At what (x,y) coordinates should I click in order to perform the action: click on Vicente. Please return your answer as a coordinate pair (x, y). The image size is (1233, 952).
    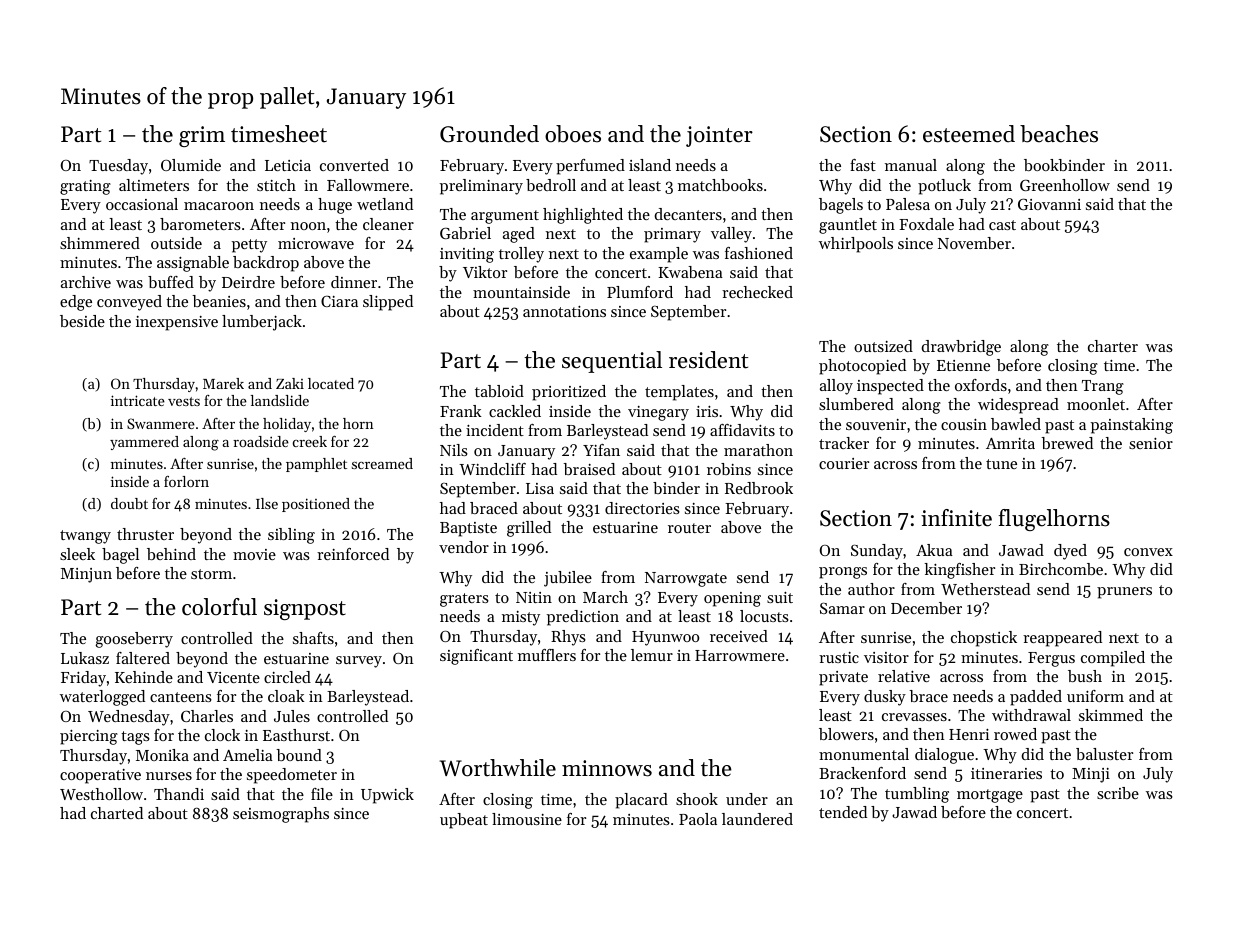
    Looking at the image, I should click on (233, 677).
